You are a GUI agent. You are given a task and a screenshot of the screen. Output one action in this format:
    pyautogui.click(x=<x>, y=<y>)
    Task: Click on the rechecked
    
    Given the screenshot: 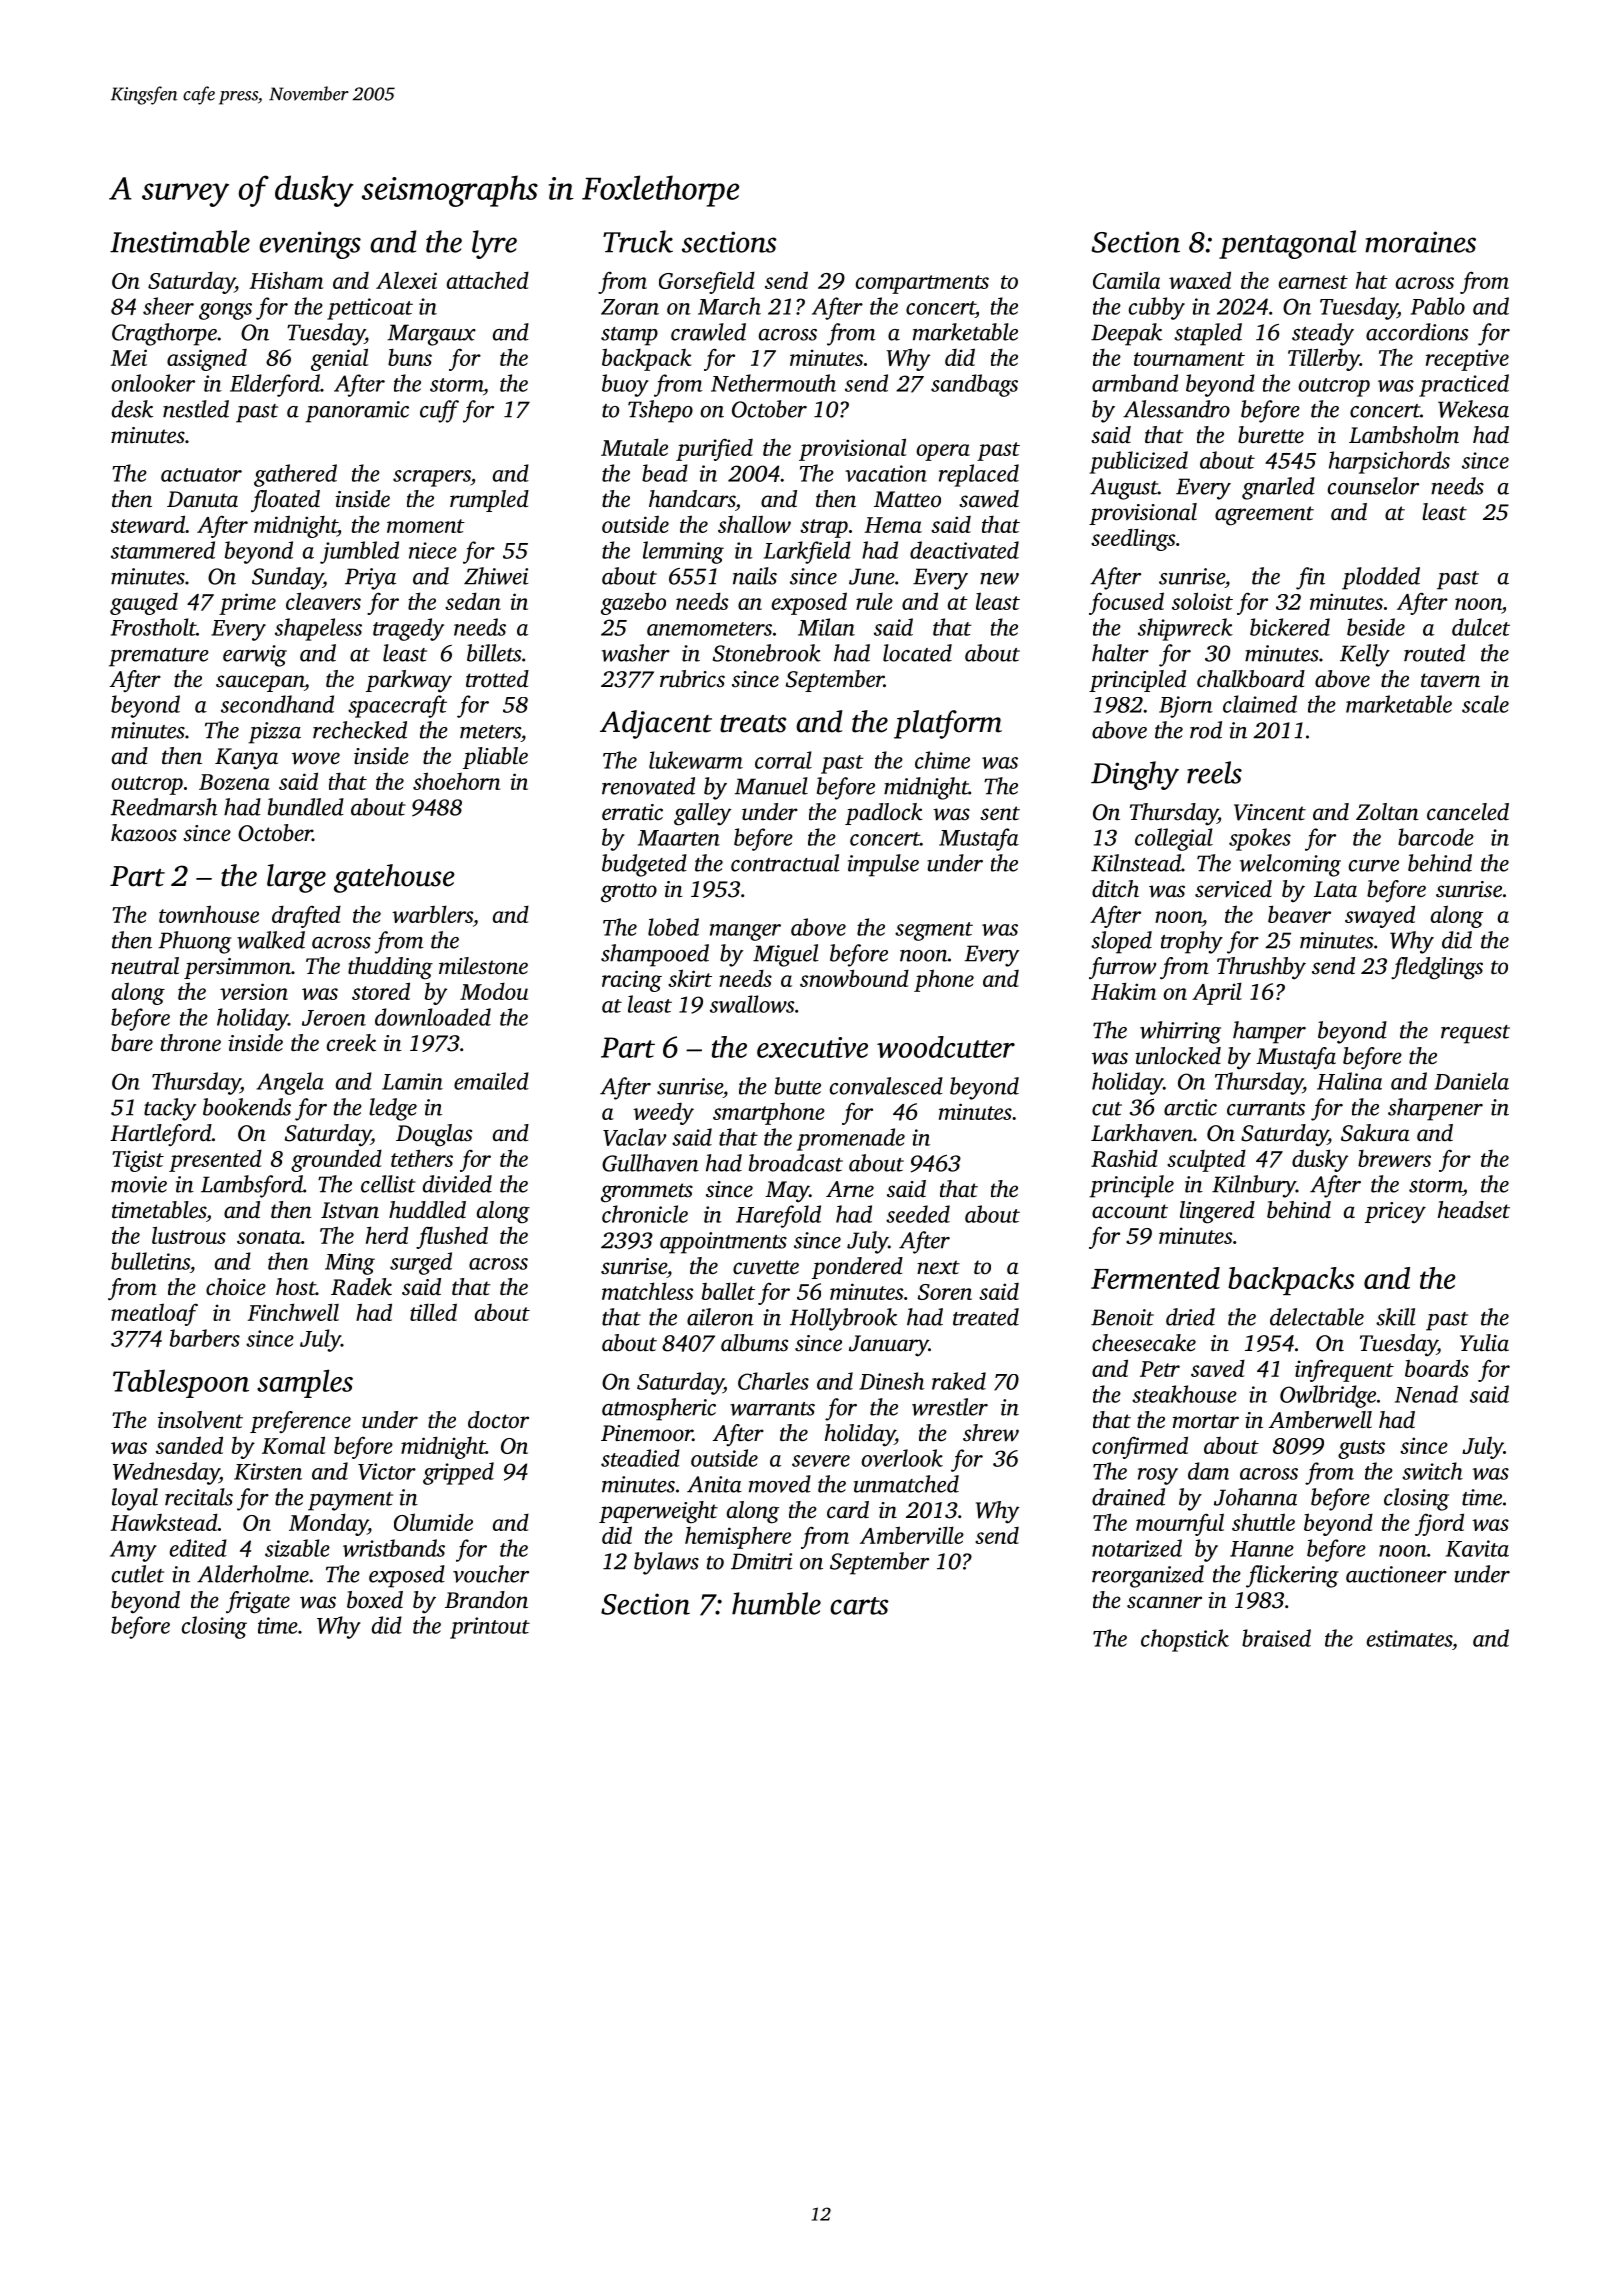 What is the action you would take?
    pyautogui.click(x=360, y=730)
